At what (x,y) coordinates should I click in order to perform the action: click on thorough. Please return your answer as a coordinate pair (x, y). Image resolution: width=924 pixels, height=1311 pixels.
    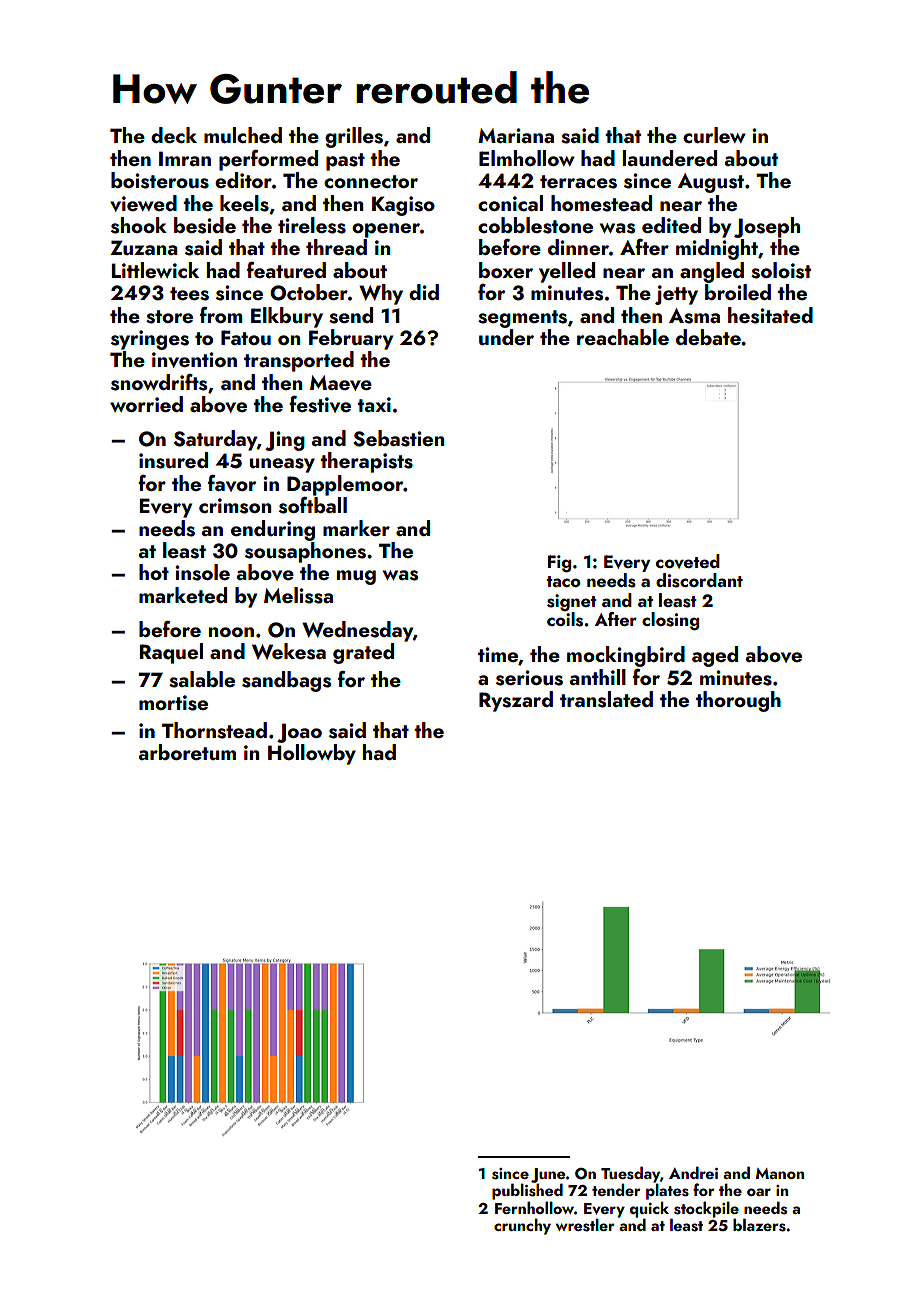
    Looking at the image, I should click on (738, 701).
